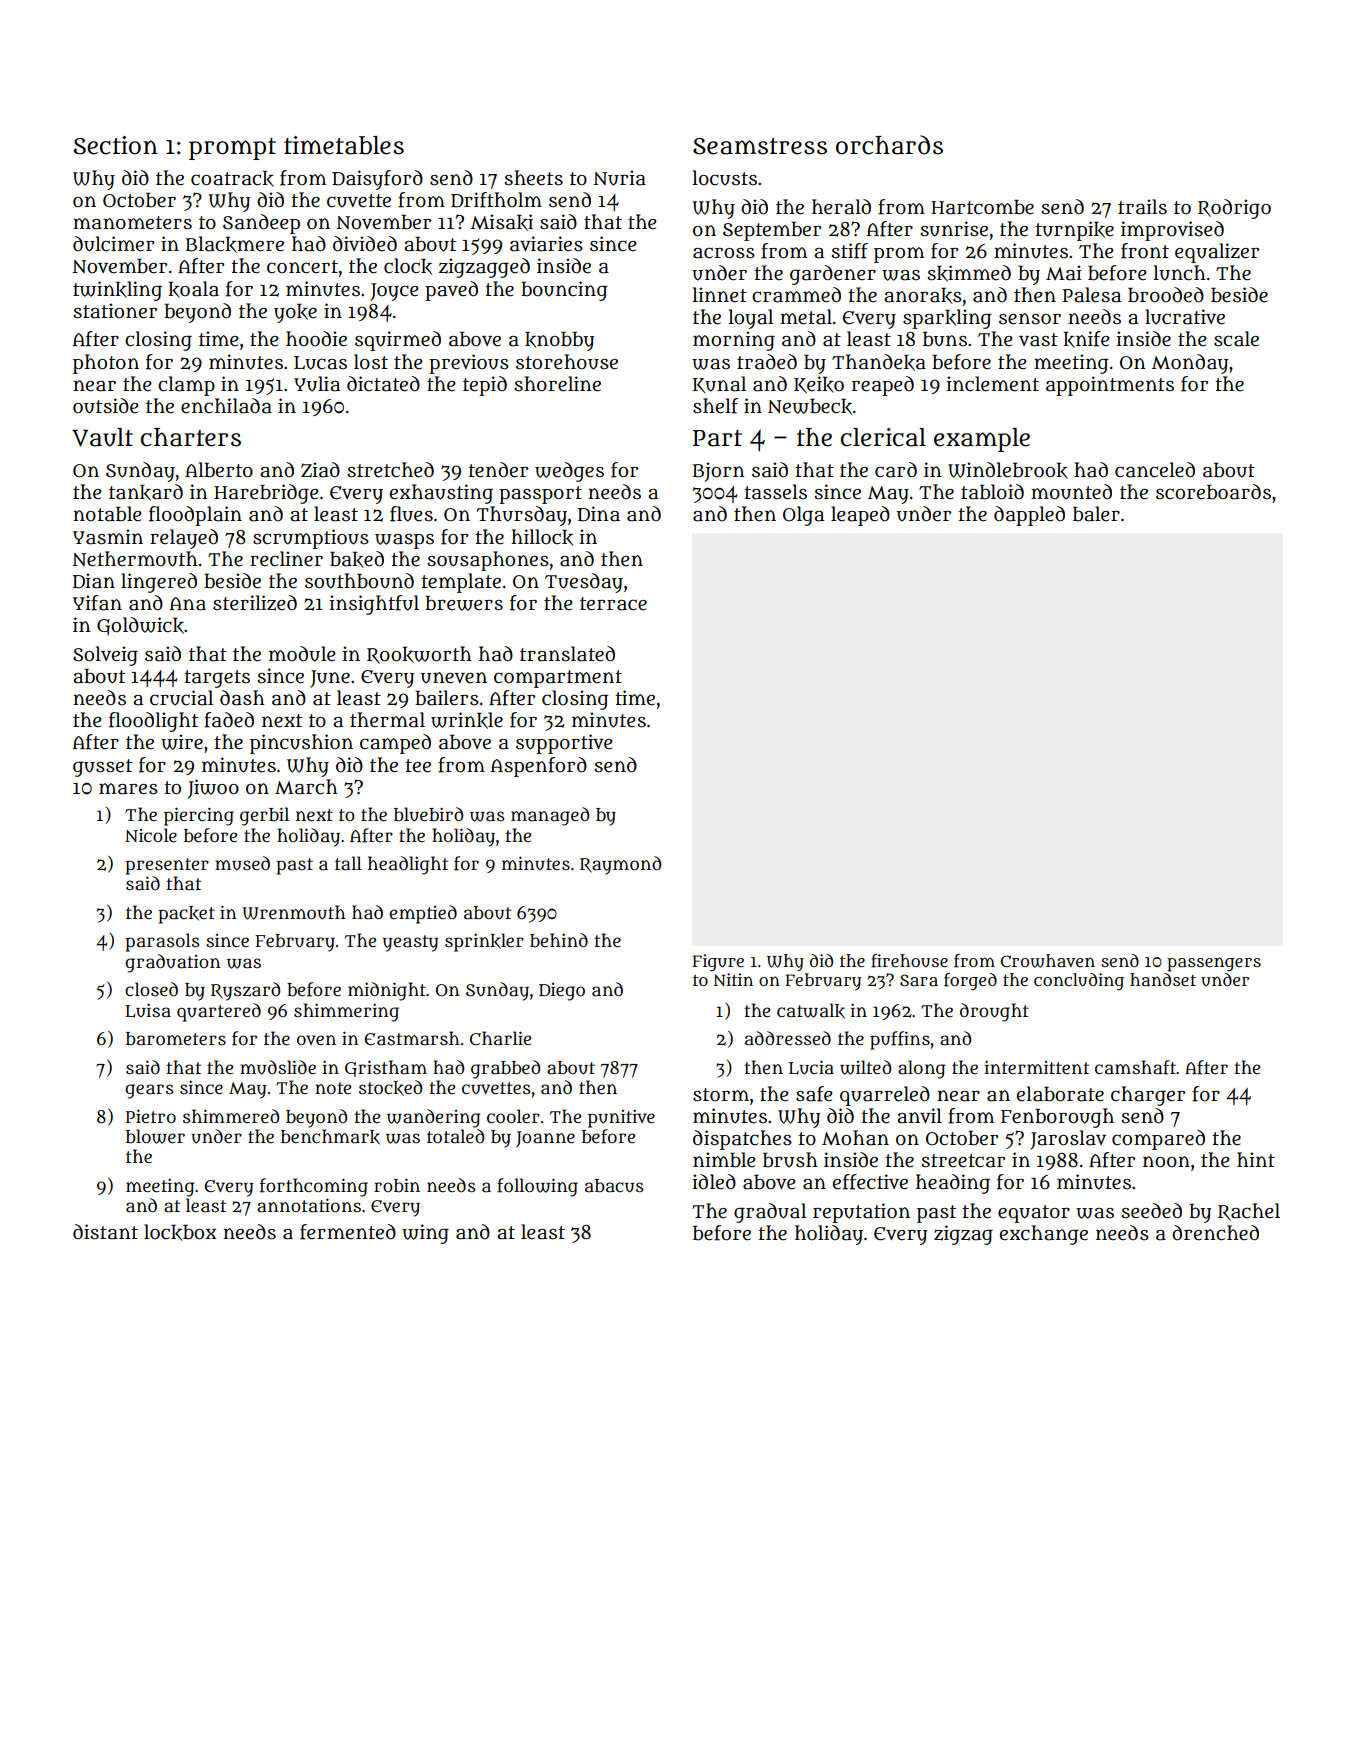  Describe the element at coordinates (302, 654) in the screenshot. I see `module` at that location.
